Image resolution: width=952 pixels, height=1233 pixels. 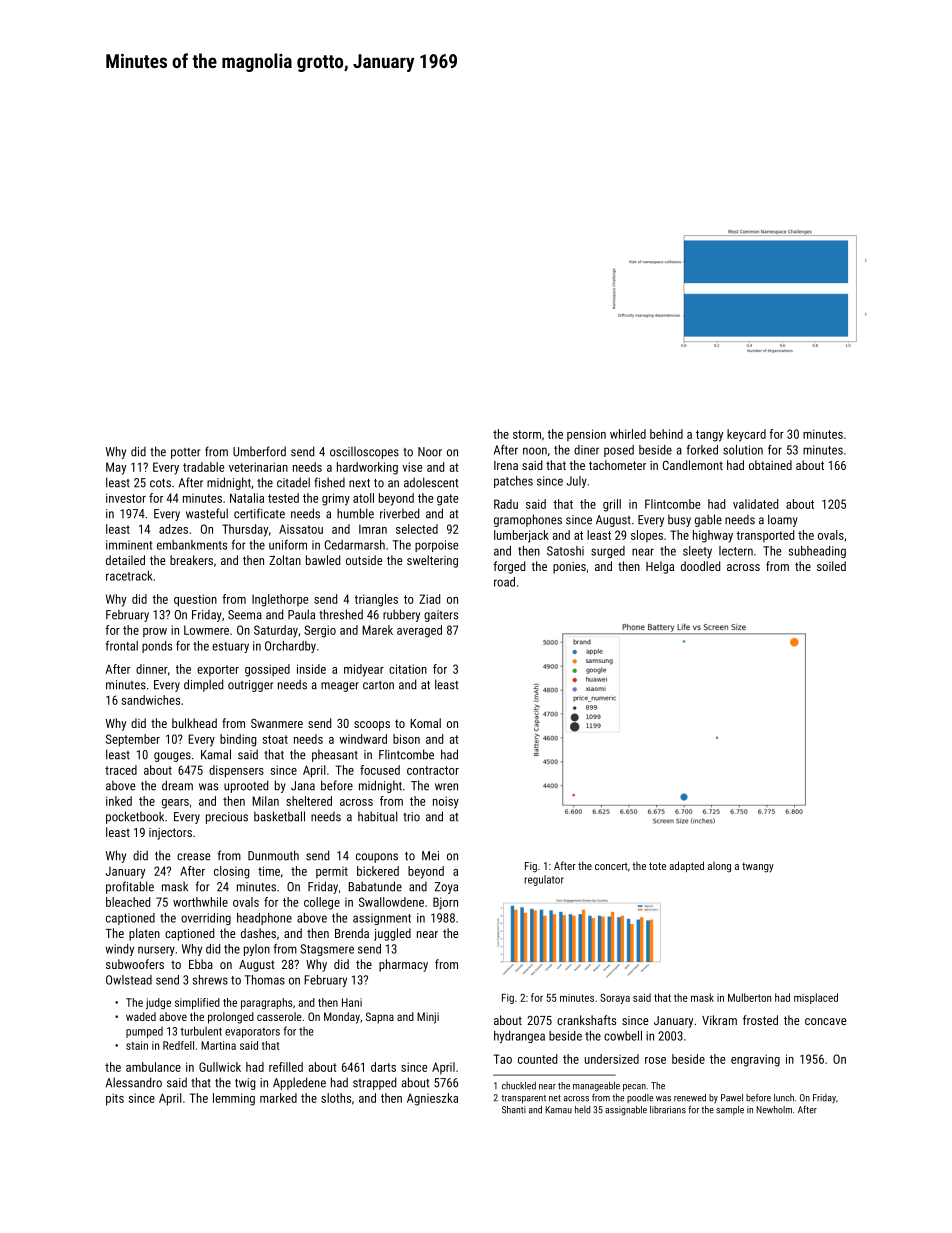 What do you see at coordinates (216, 754) in the screenshot?
I see `Kamal` at bounding box center [216, 754].
